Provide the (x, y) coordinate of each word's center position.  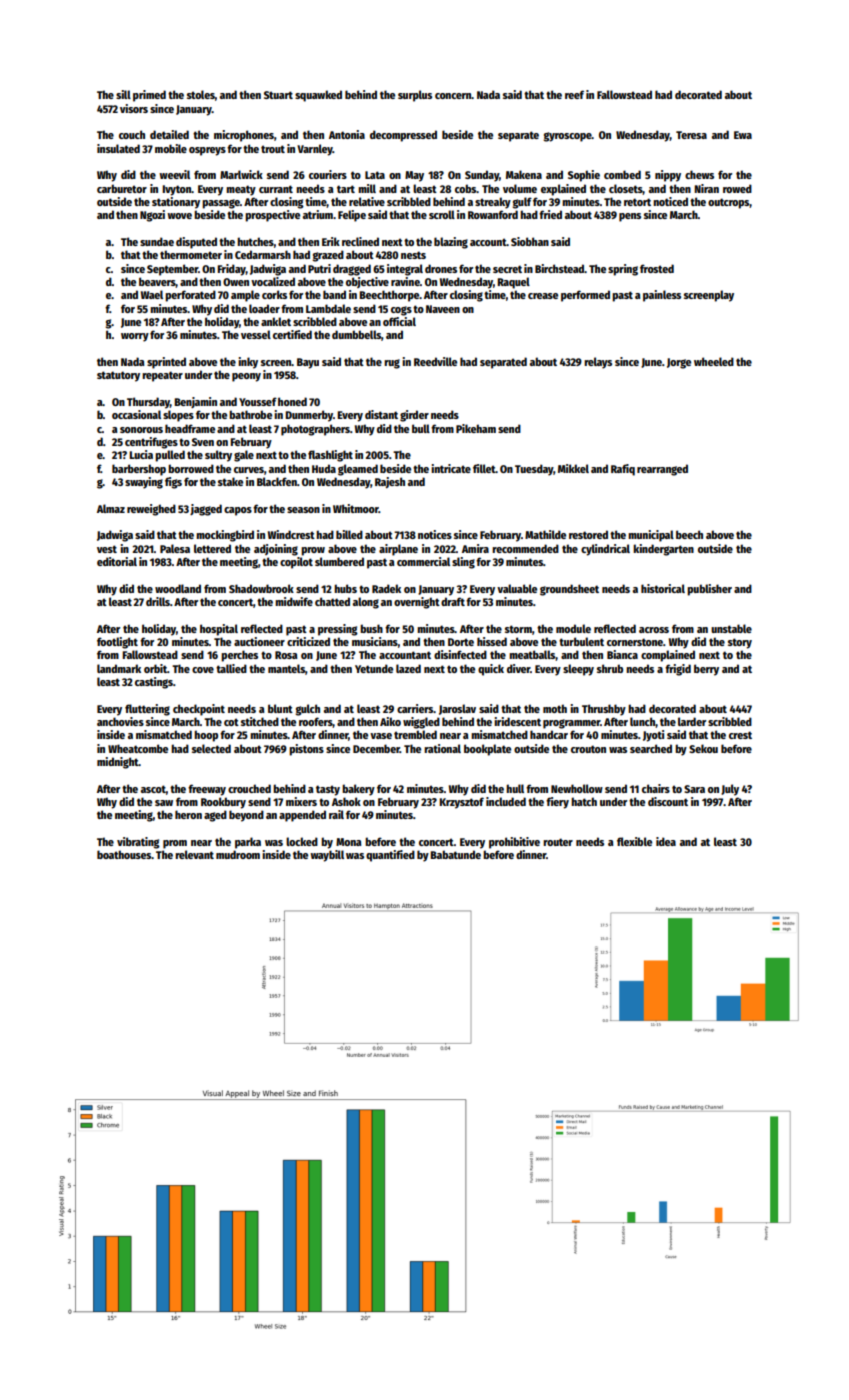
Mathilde (545, 534)
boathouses (124, 854)
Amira (475, 548)
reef (574, 94)
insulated (118, 148)
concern (453, 96)
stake (230, 481)
